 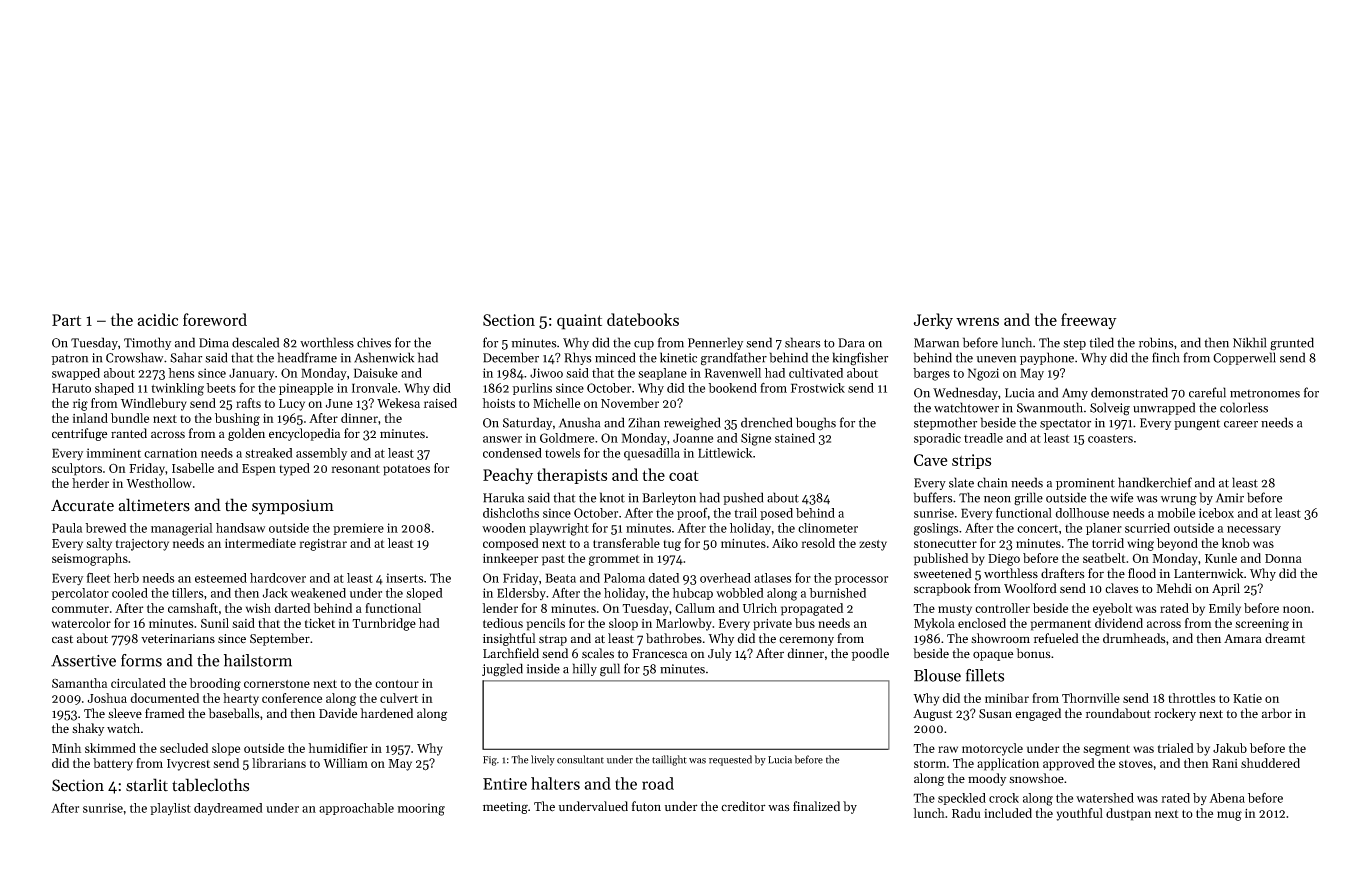 What do you see at coordinates (397, 684) in the image?
I see `contour` at bounding box center [397, 684].
